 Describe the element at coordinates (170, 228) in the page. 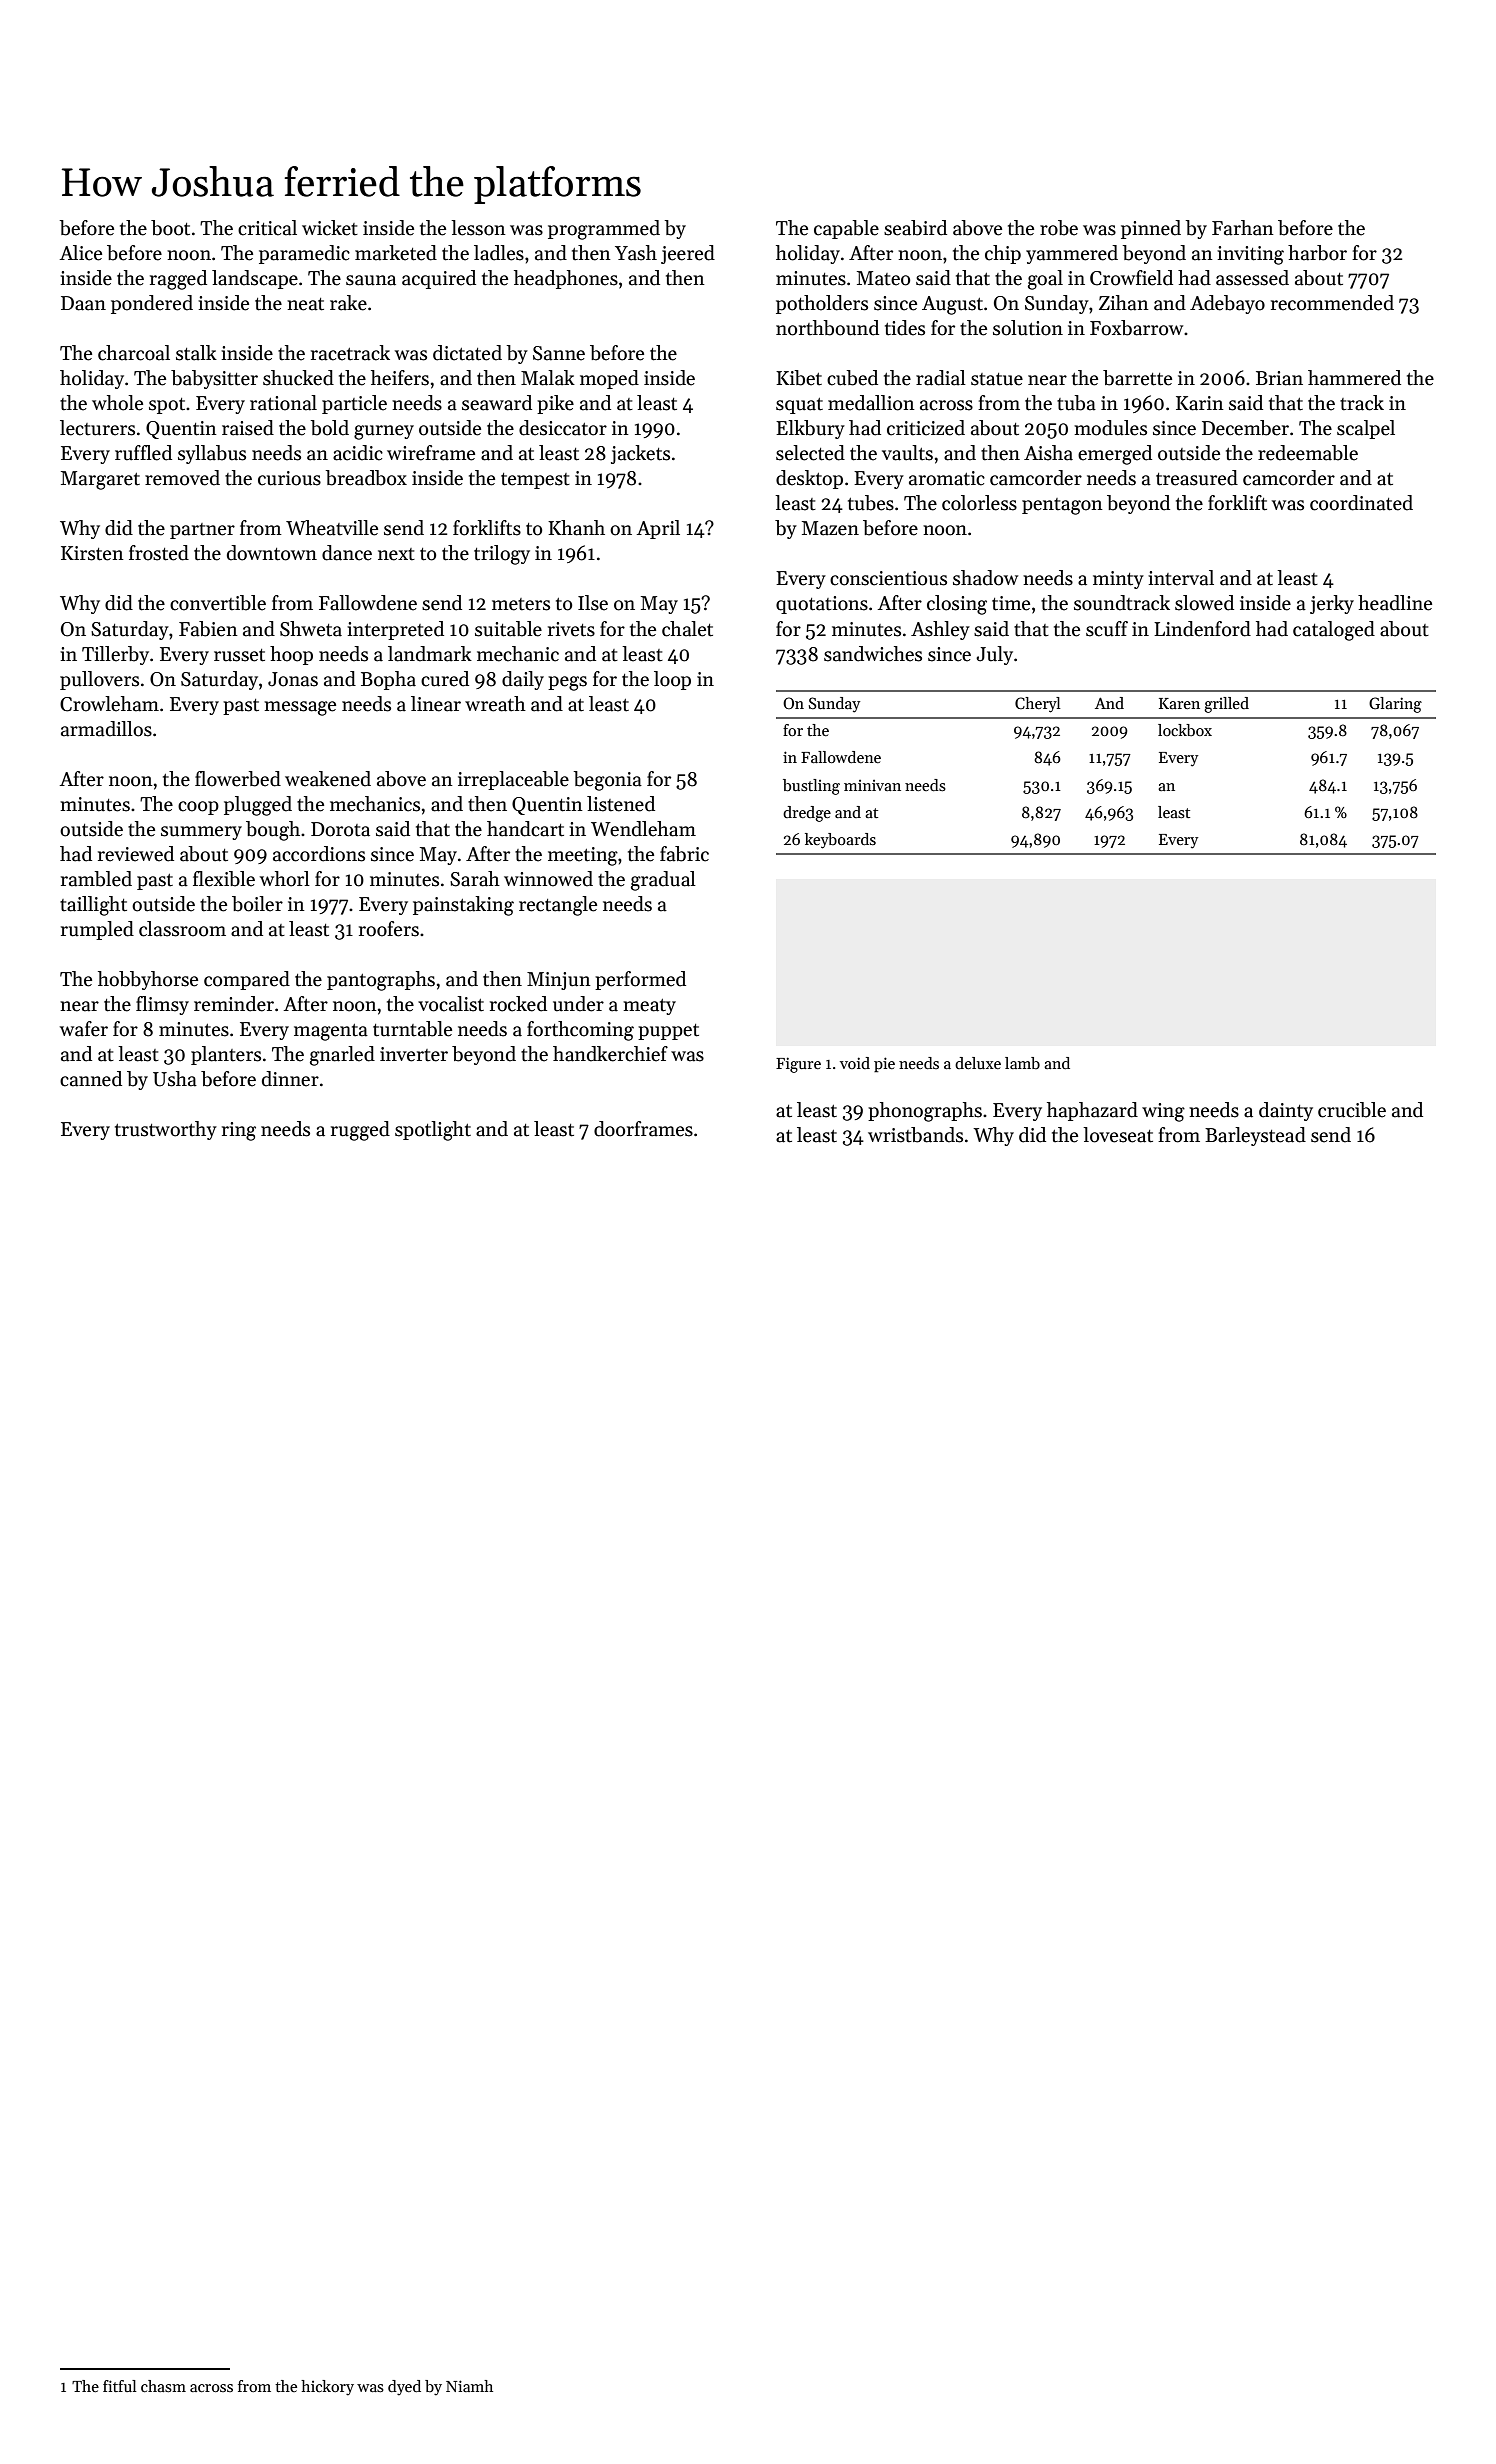

I see `boot` at that location.
